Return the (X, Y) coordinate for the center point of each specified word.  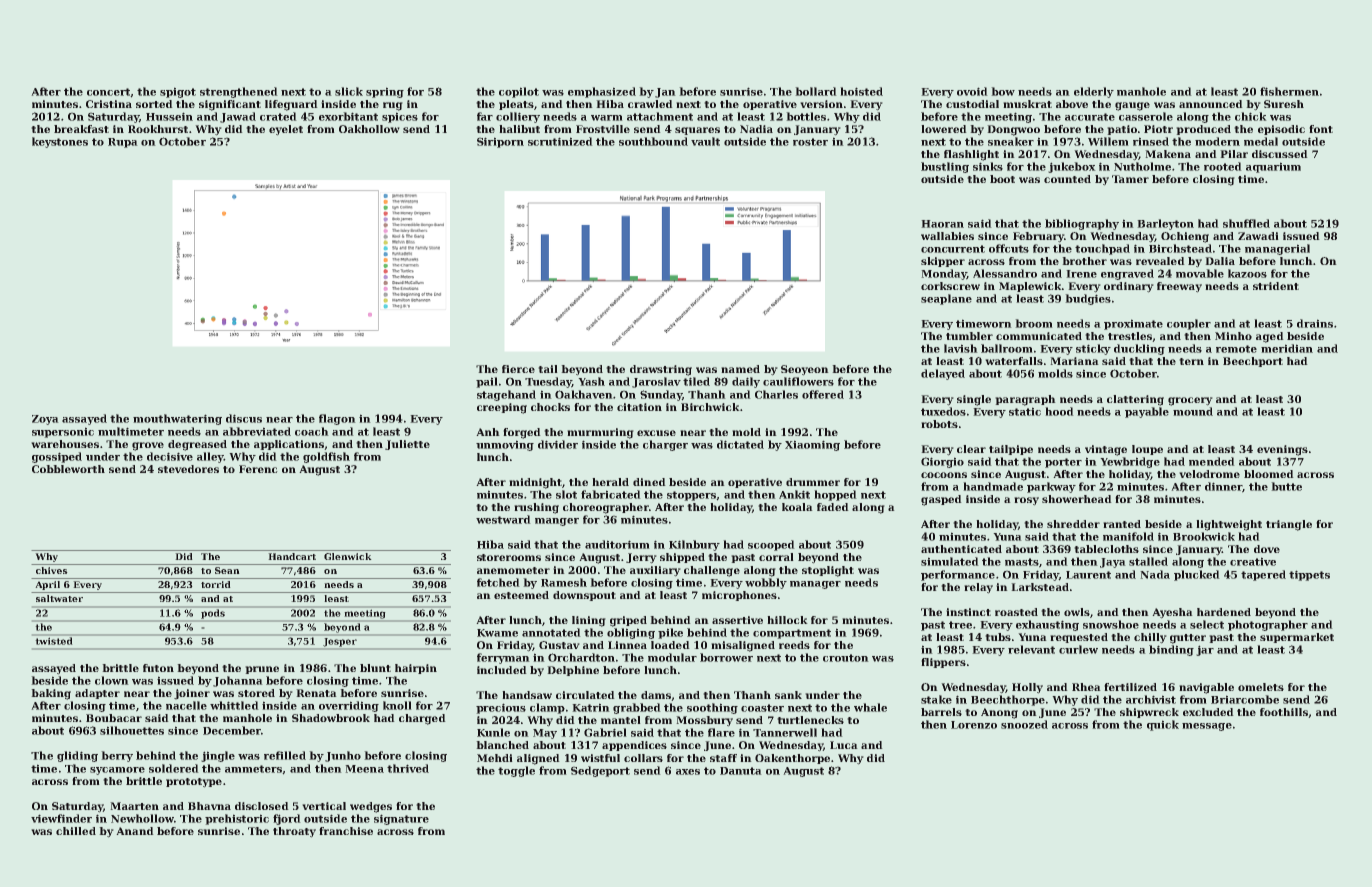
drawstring (661, 370)
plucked (1196, 575)
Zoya (45, 420)
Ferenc (258, 469)
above (1072, 104)
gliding (77, 756)
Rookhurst (158, 129)
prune (262, 670)
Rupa (122, 143)
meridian (1287, 348)
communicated (1039, 336)
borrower (726, 657)
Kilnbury (694, 545)
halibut (520, 129)
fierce (518, 369)
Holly (1027, 688)
